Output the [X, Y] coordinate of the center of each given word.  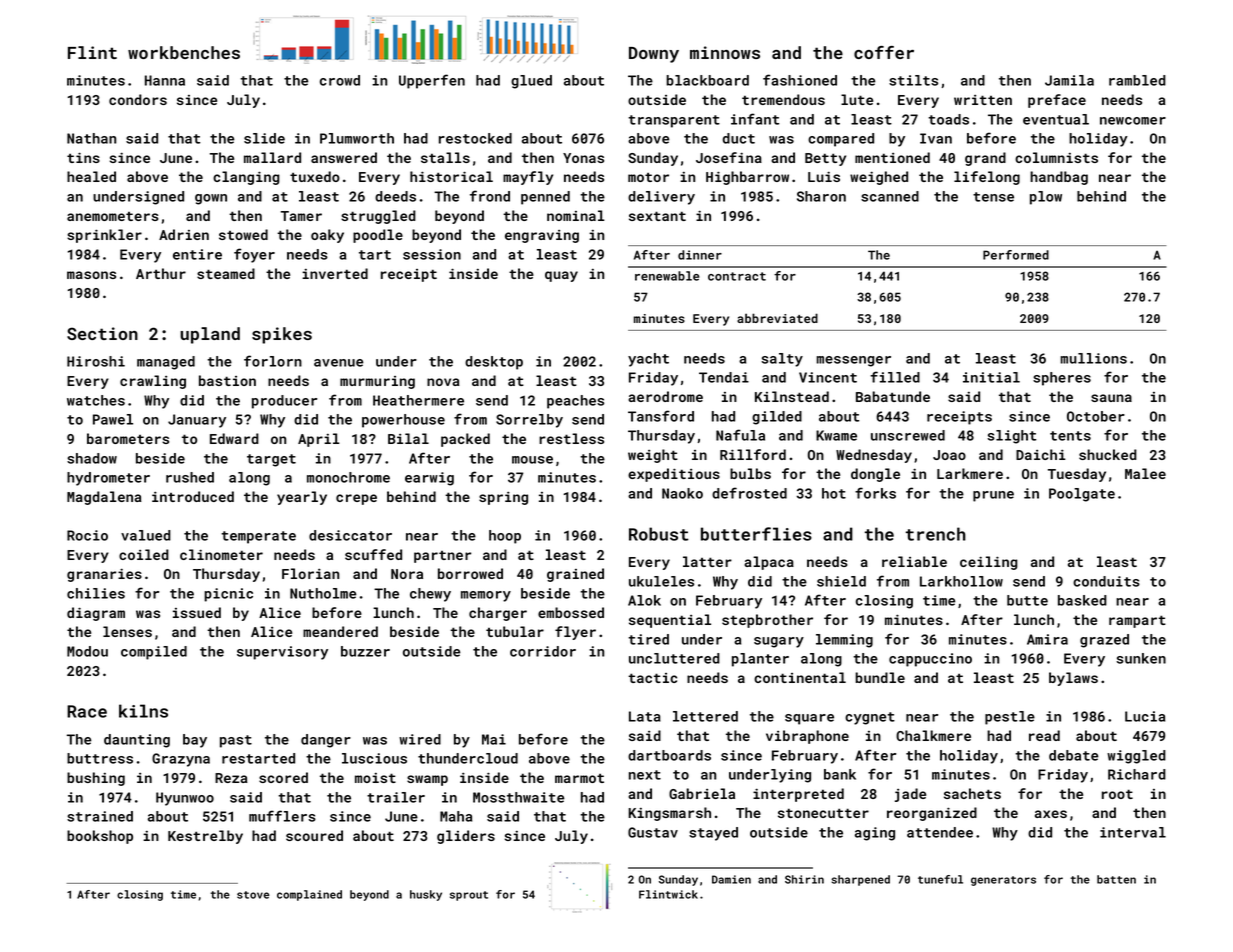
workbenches [184, 52]
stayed [713, 834]
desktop [494, 363]
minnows [725, 52]
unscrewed [908, 435]
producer [284, 402]
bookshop [100, 837]
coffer [884, 52]
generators [1003, 881]
